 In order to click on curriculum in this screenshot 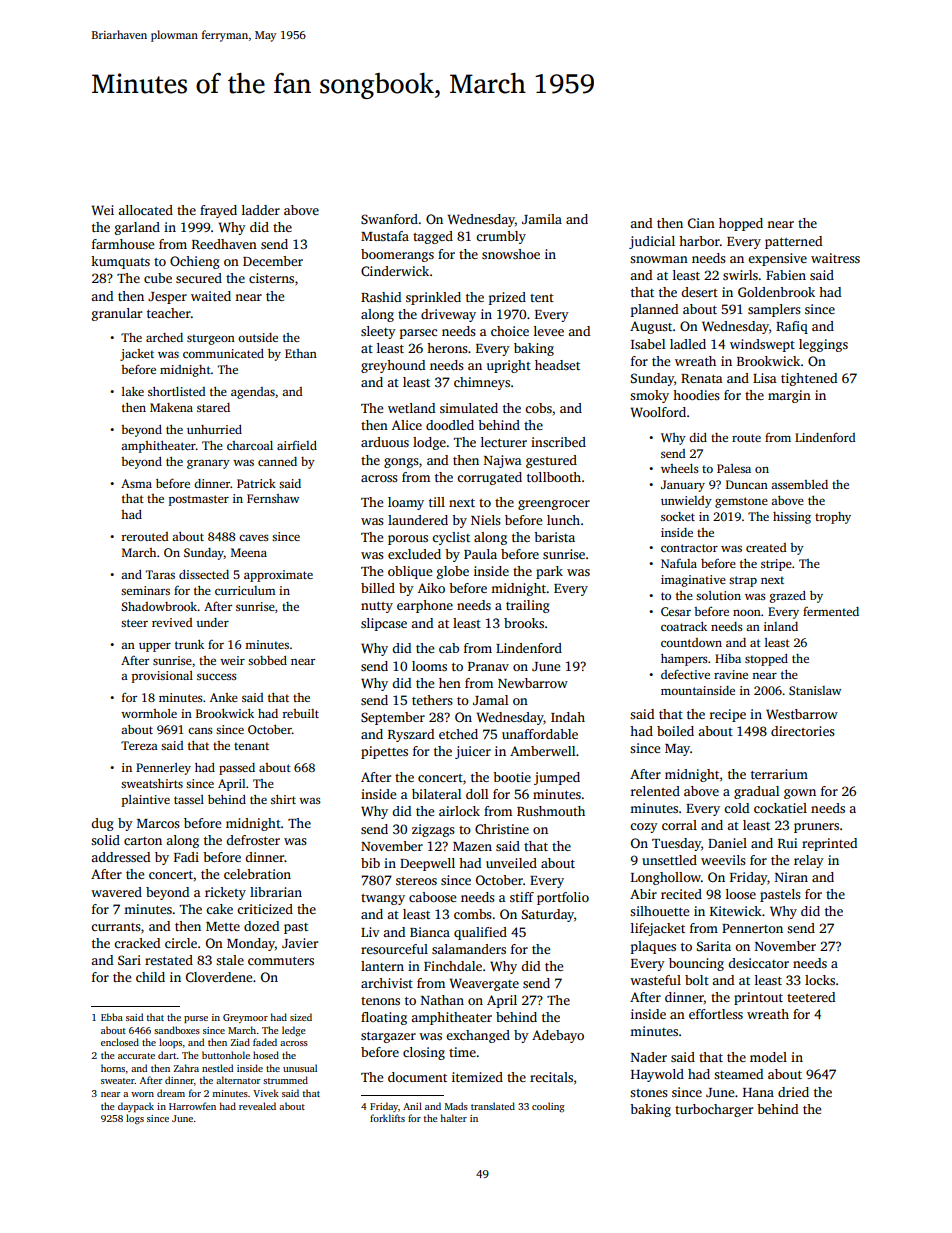, I will do `click(245, 590)`.
